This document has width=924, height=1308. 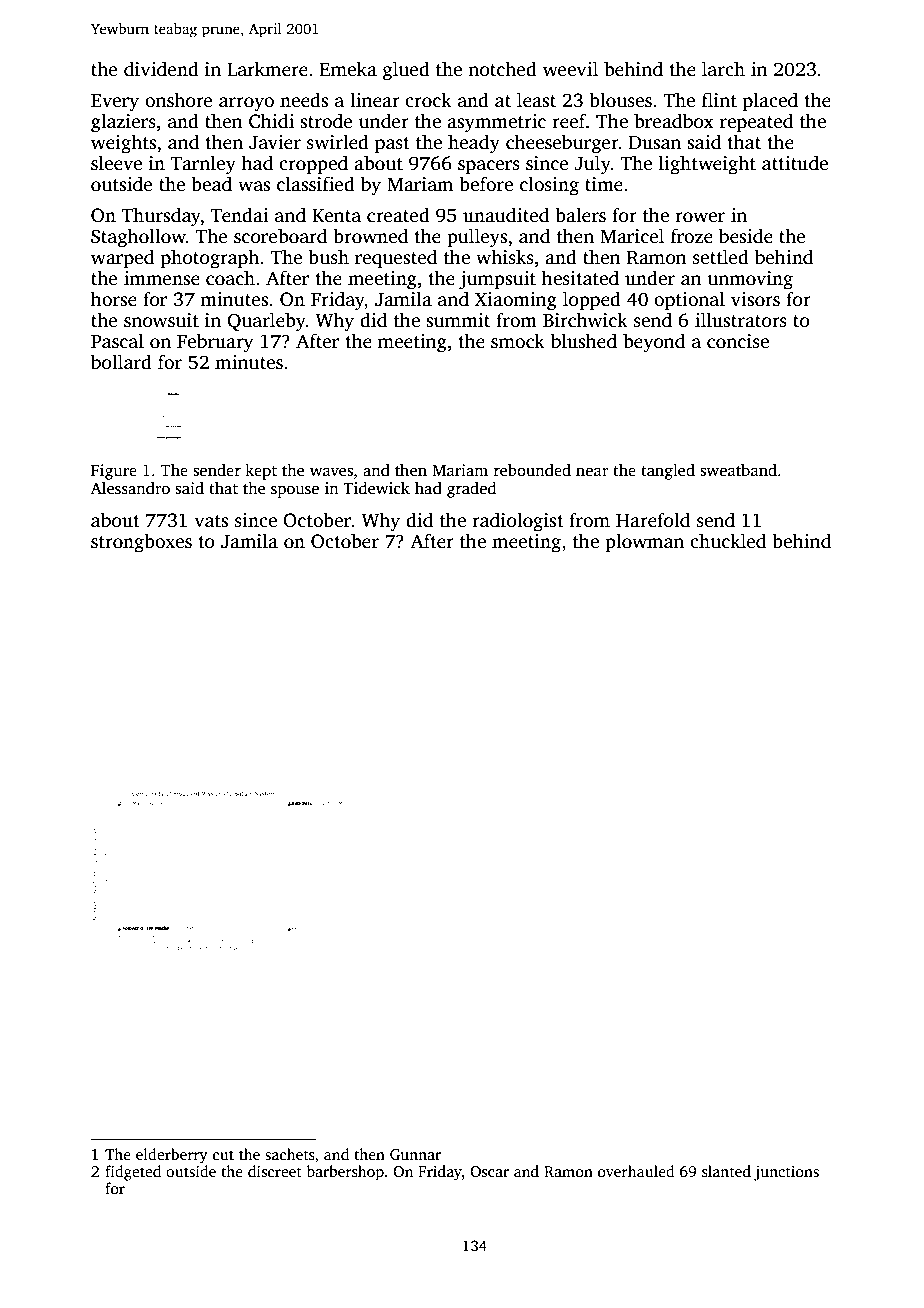 I want to click on kept, so click(x=261, y=472).
